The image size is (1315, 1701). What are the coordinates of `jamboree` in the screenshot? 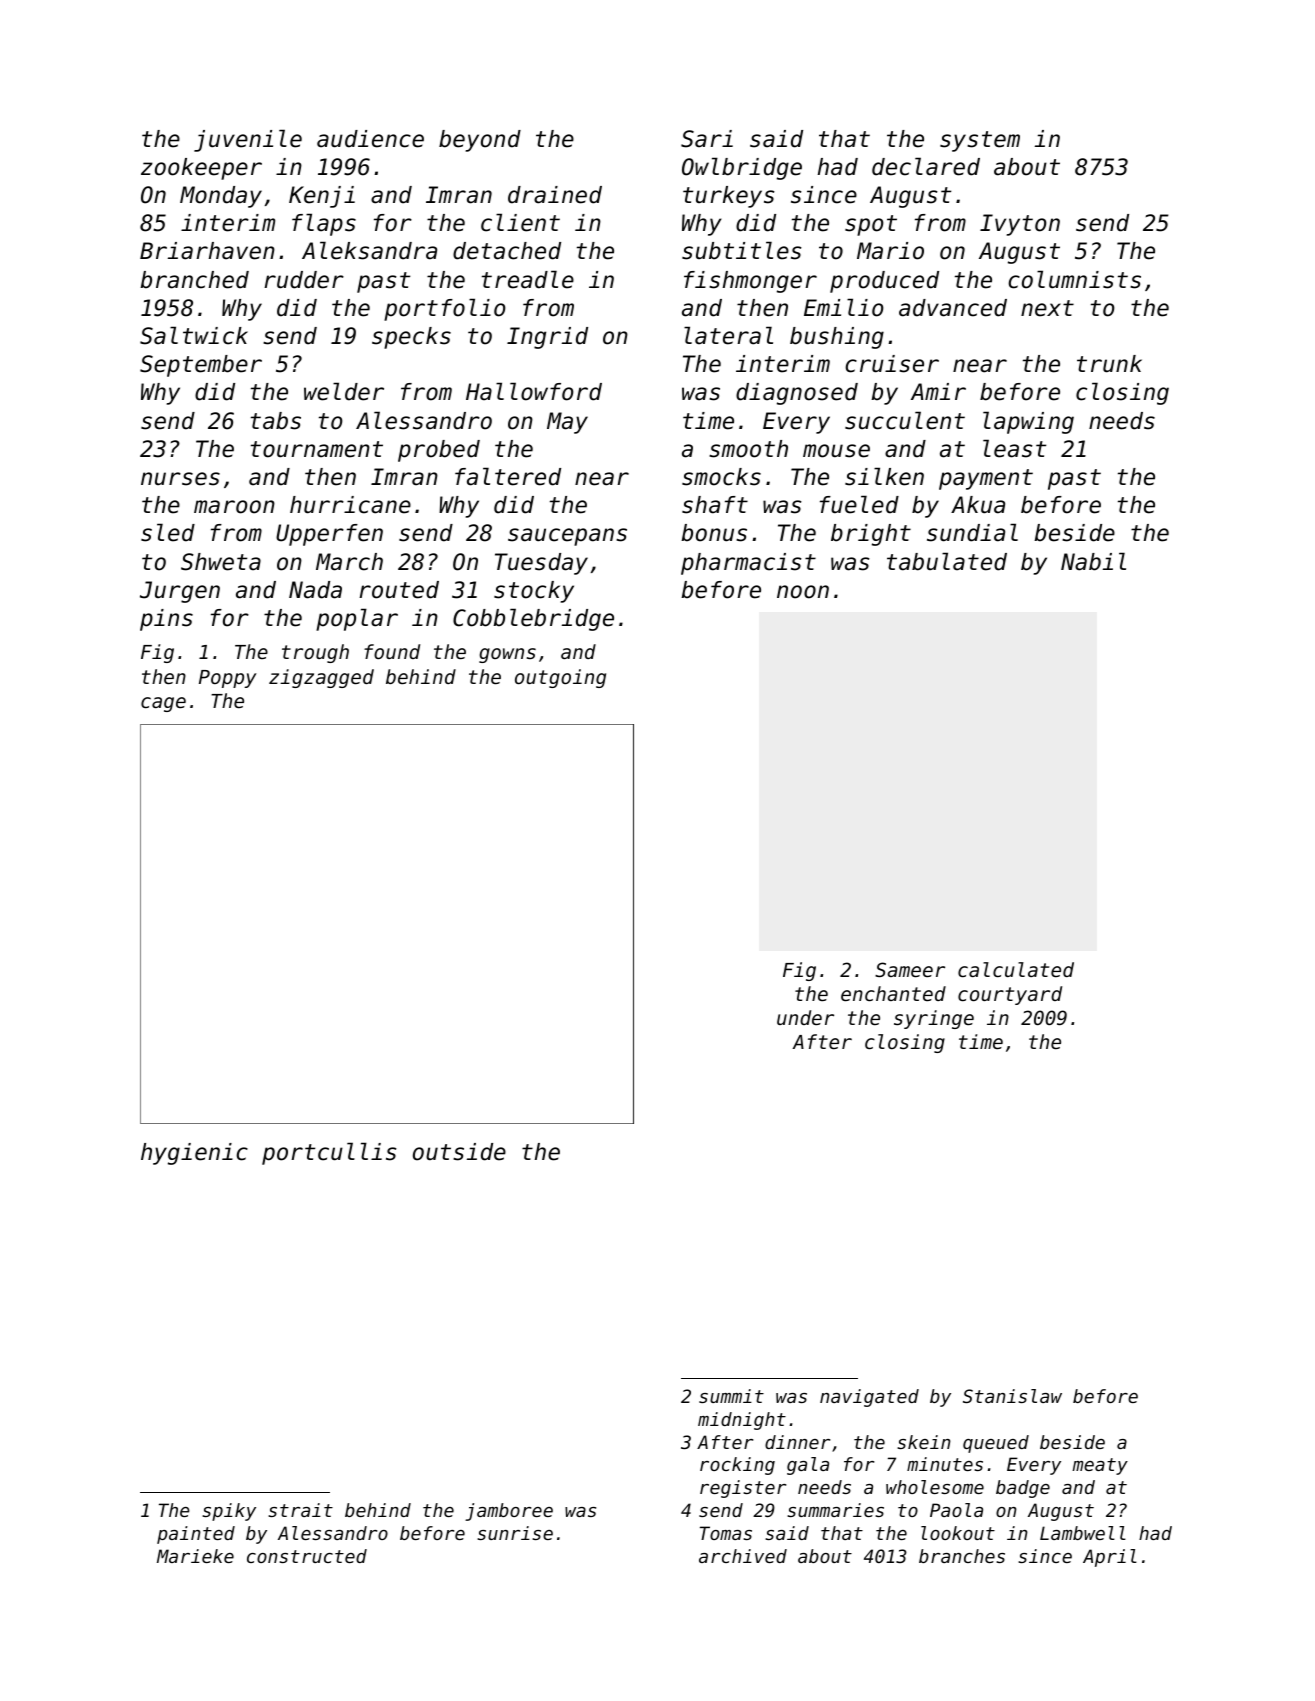 It's located at (509, 1512).
